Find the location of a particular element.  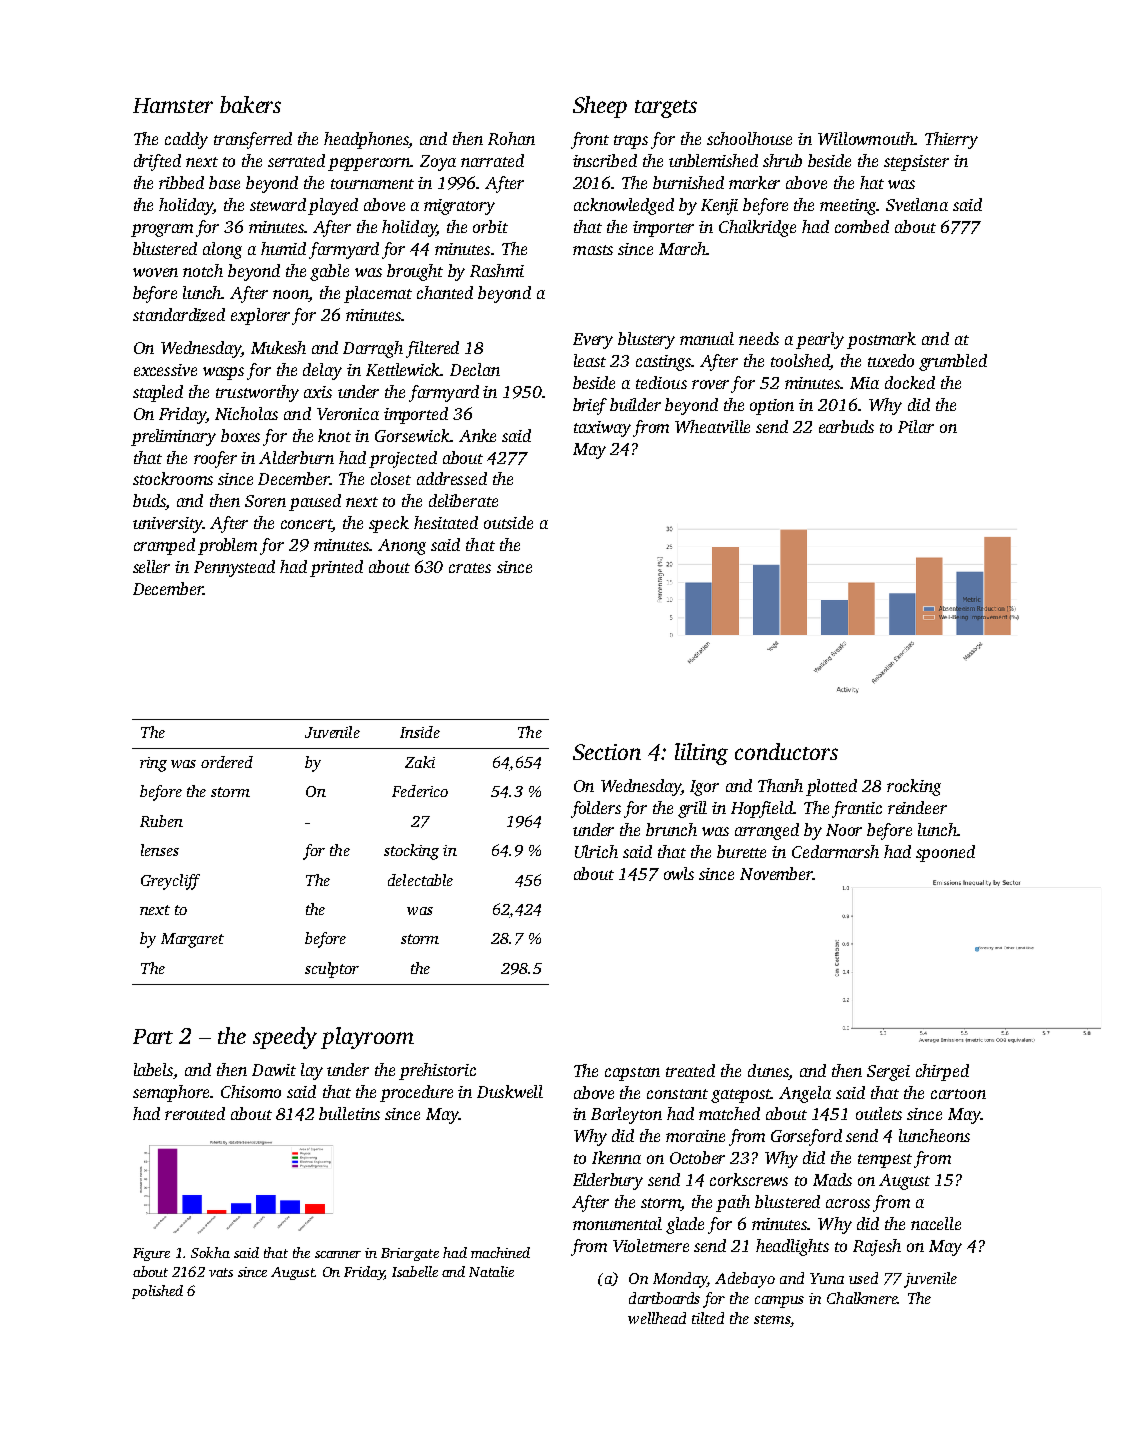

Mia is located at coordinates (864, 383).
